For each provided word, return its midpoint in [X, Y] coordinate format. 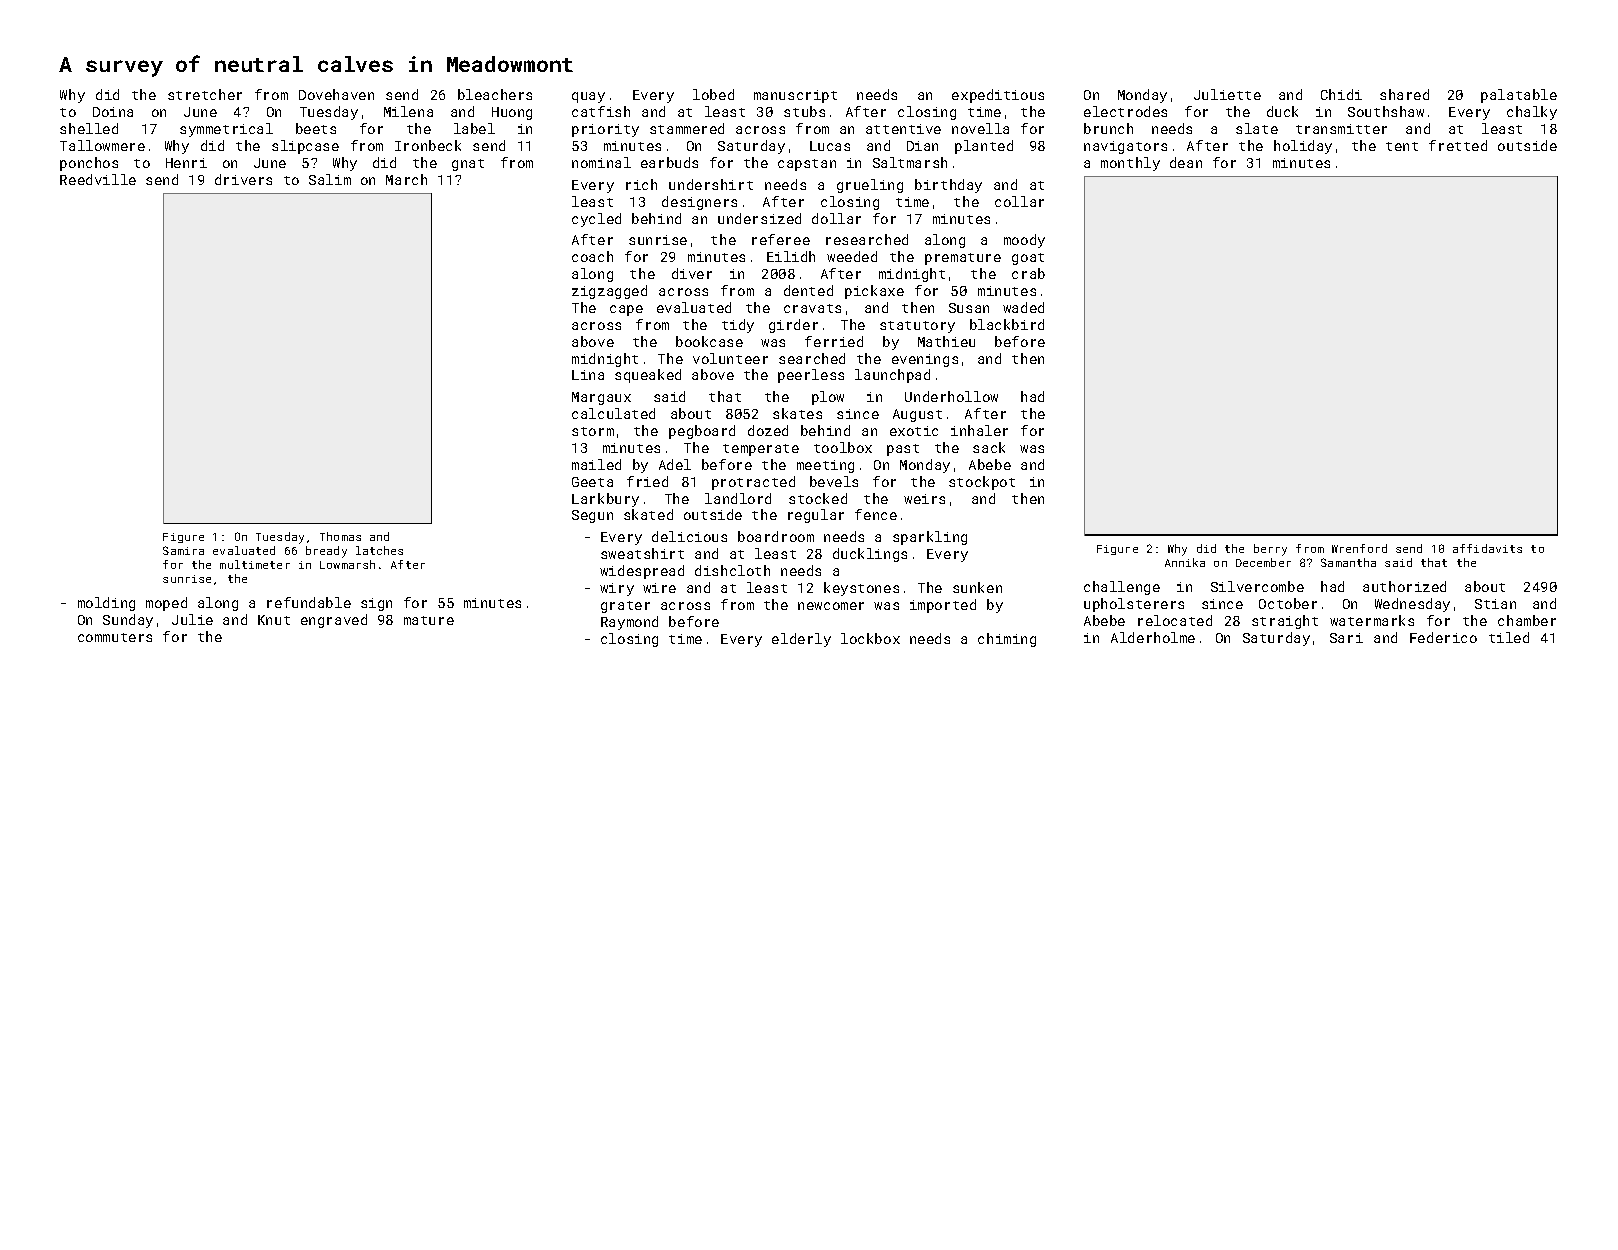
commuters [115, 637]
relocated [1175, 620]
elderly [801, 640]
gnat [468, 165]
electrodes [1125, 111]
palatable [1519, 96]
